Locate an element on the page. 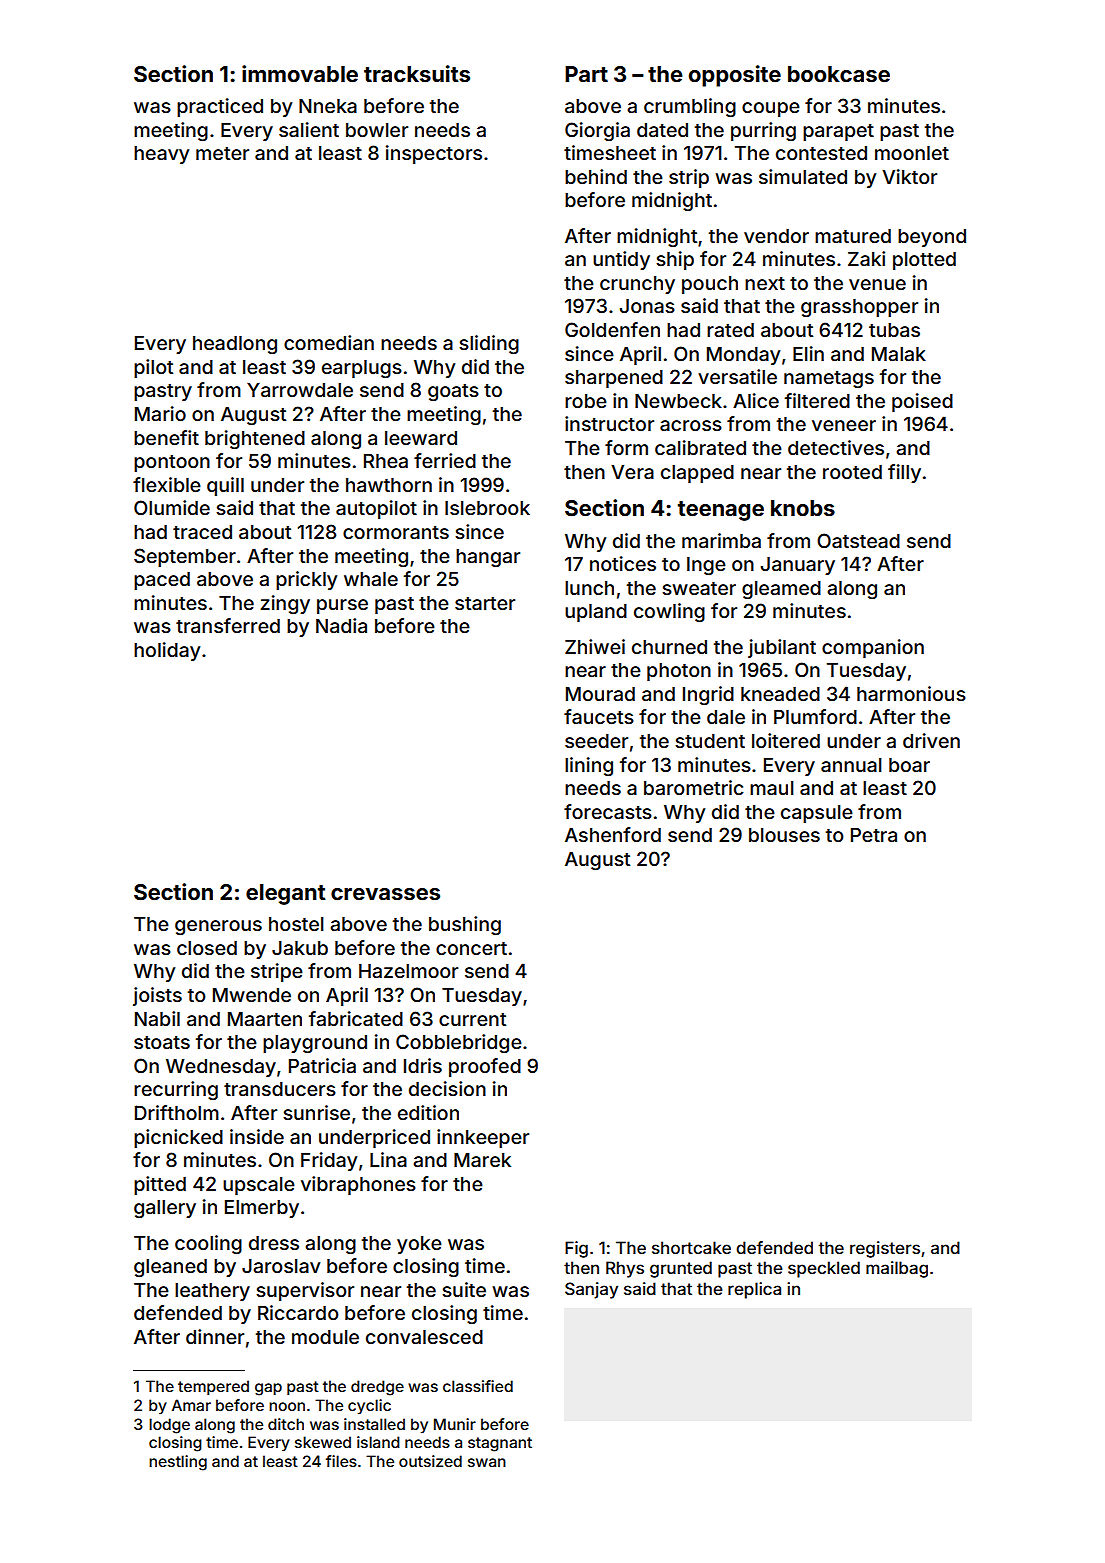  practiced is located at coordinates (220, 107).
